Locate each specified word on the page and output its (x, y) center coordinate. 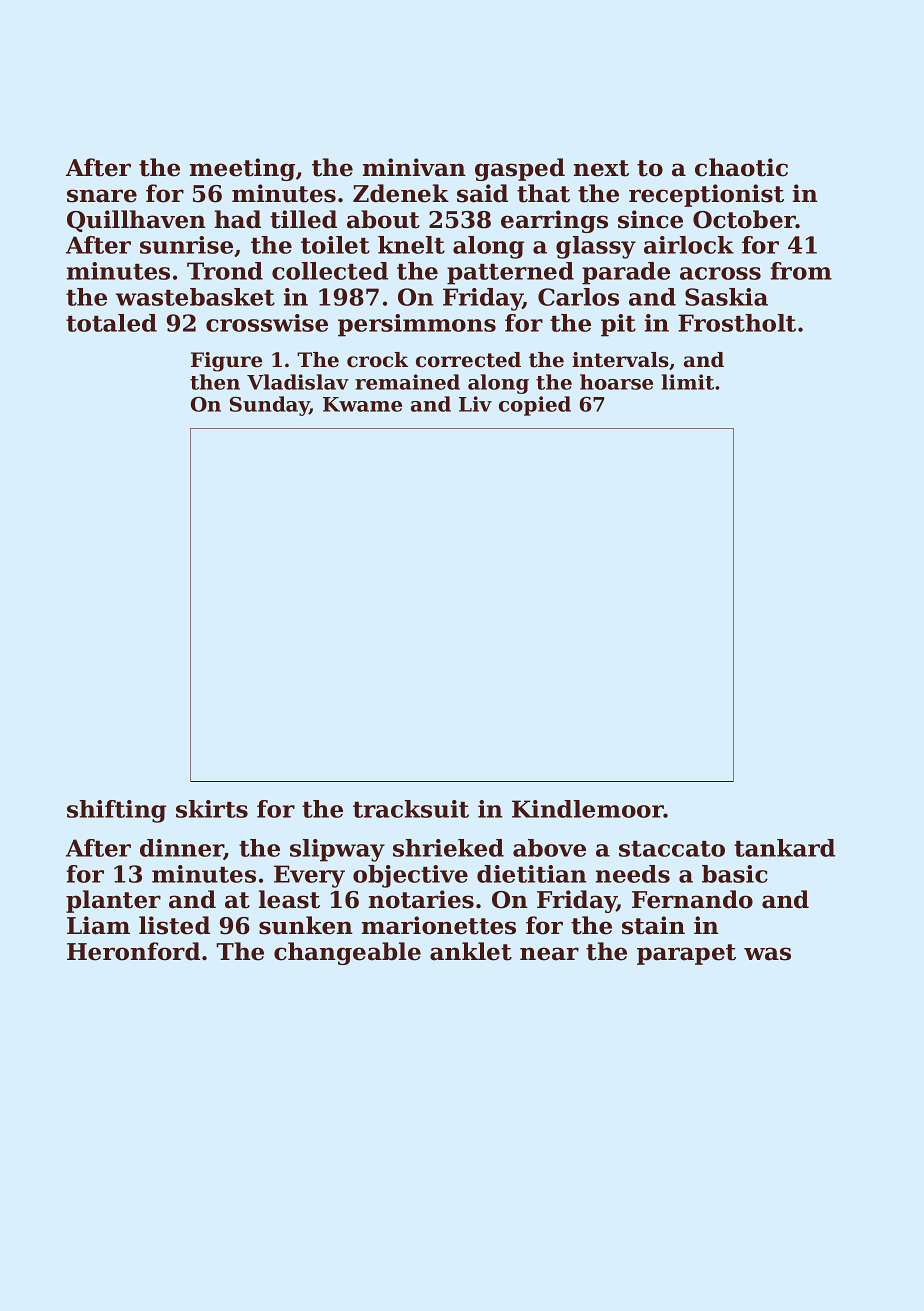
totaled (111, 323)
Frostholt (737, 323)
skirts (212, 809)
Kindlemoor (588, 809)
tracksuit (411, 809)
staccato (672, 849)
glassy (596, 247)
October (744, 219)
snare (102, 196)
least (289, 899)
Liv (475, 404)
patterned (510, 273)
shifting (116, 811)
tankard (784, 848)
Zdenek (401, 193)
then (215, 382)
